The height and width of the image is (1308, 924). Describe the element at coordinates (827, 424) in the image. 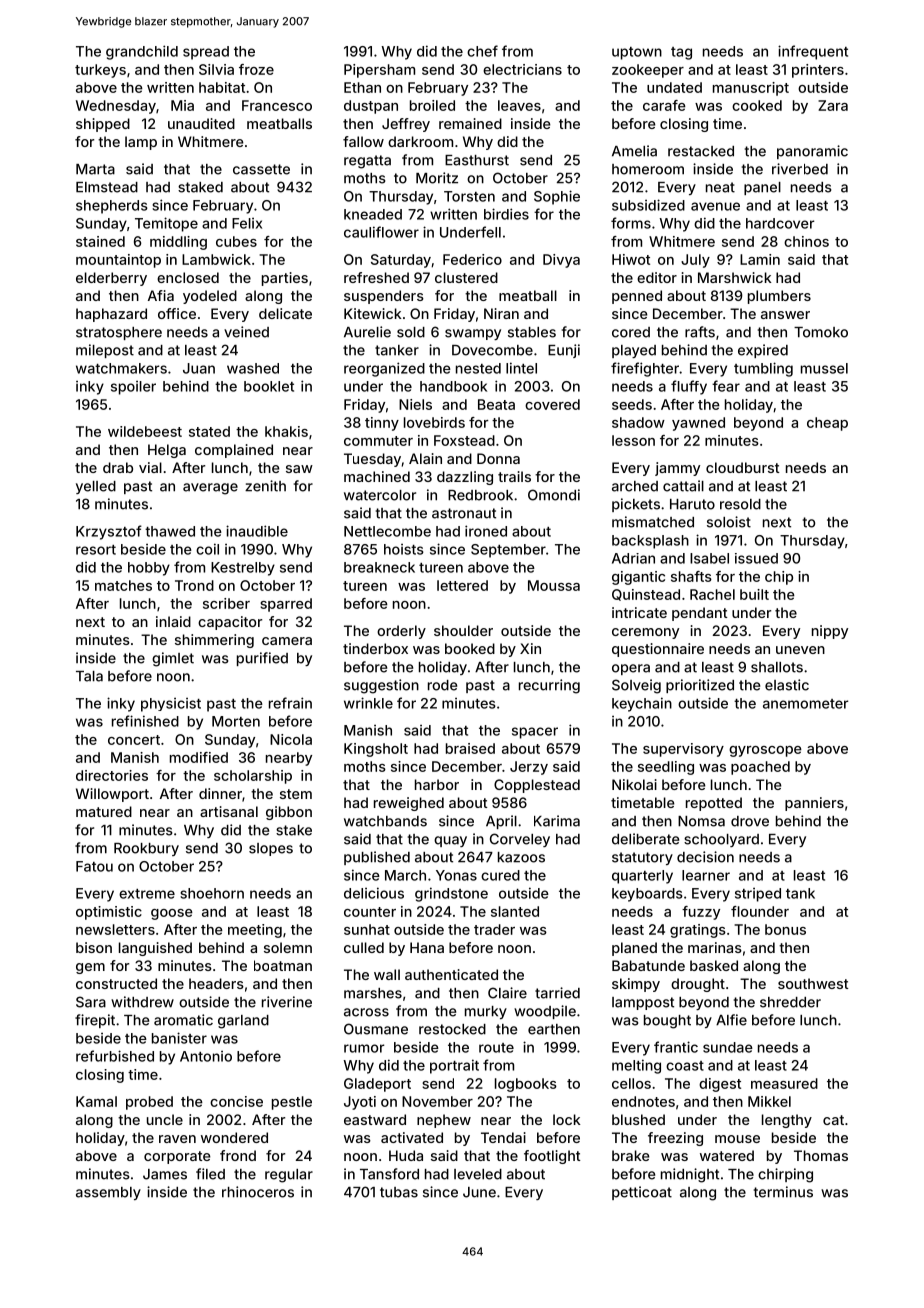

I see `cheap` at that location.
